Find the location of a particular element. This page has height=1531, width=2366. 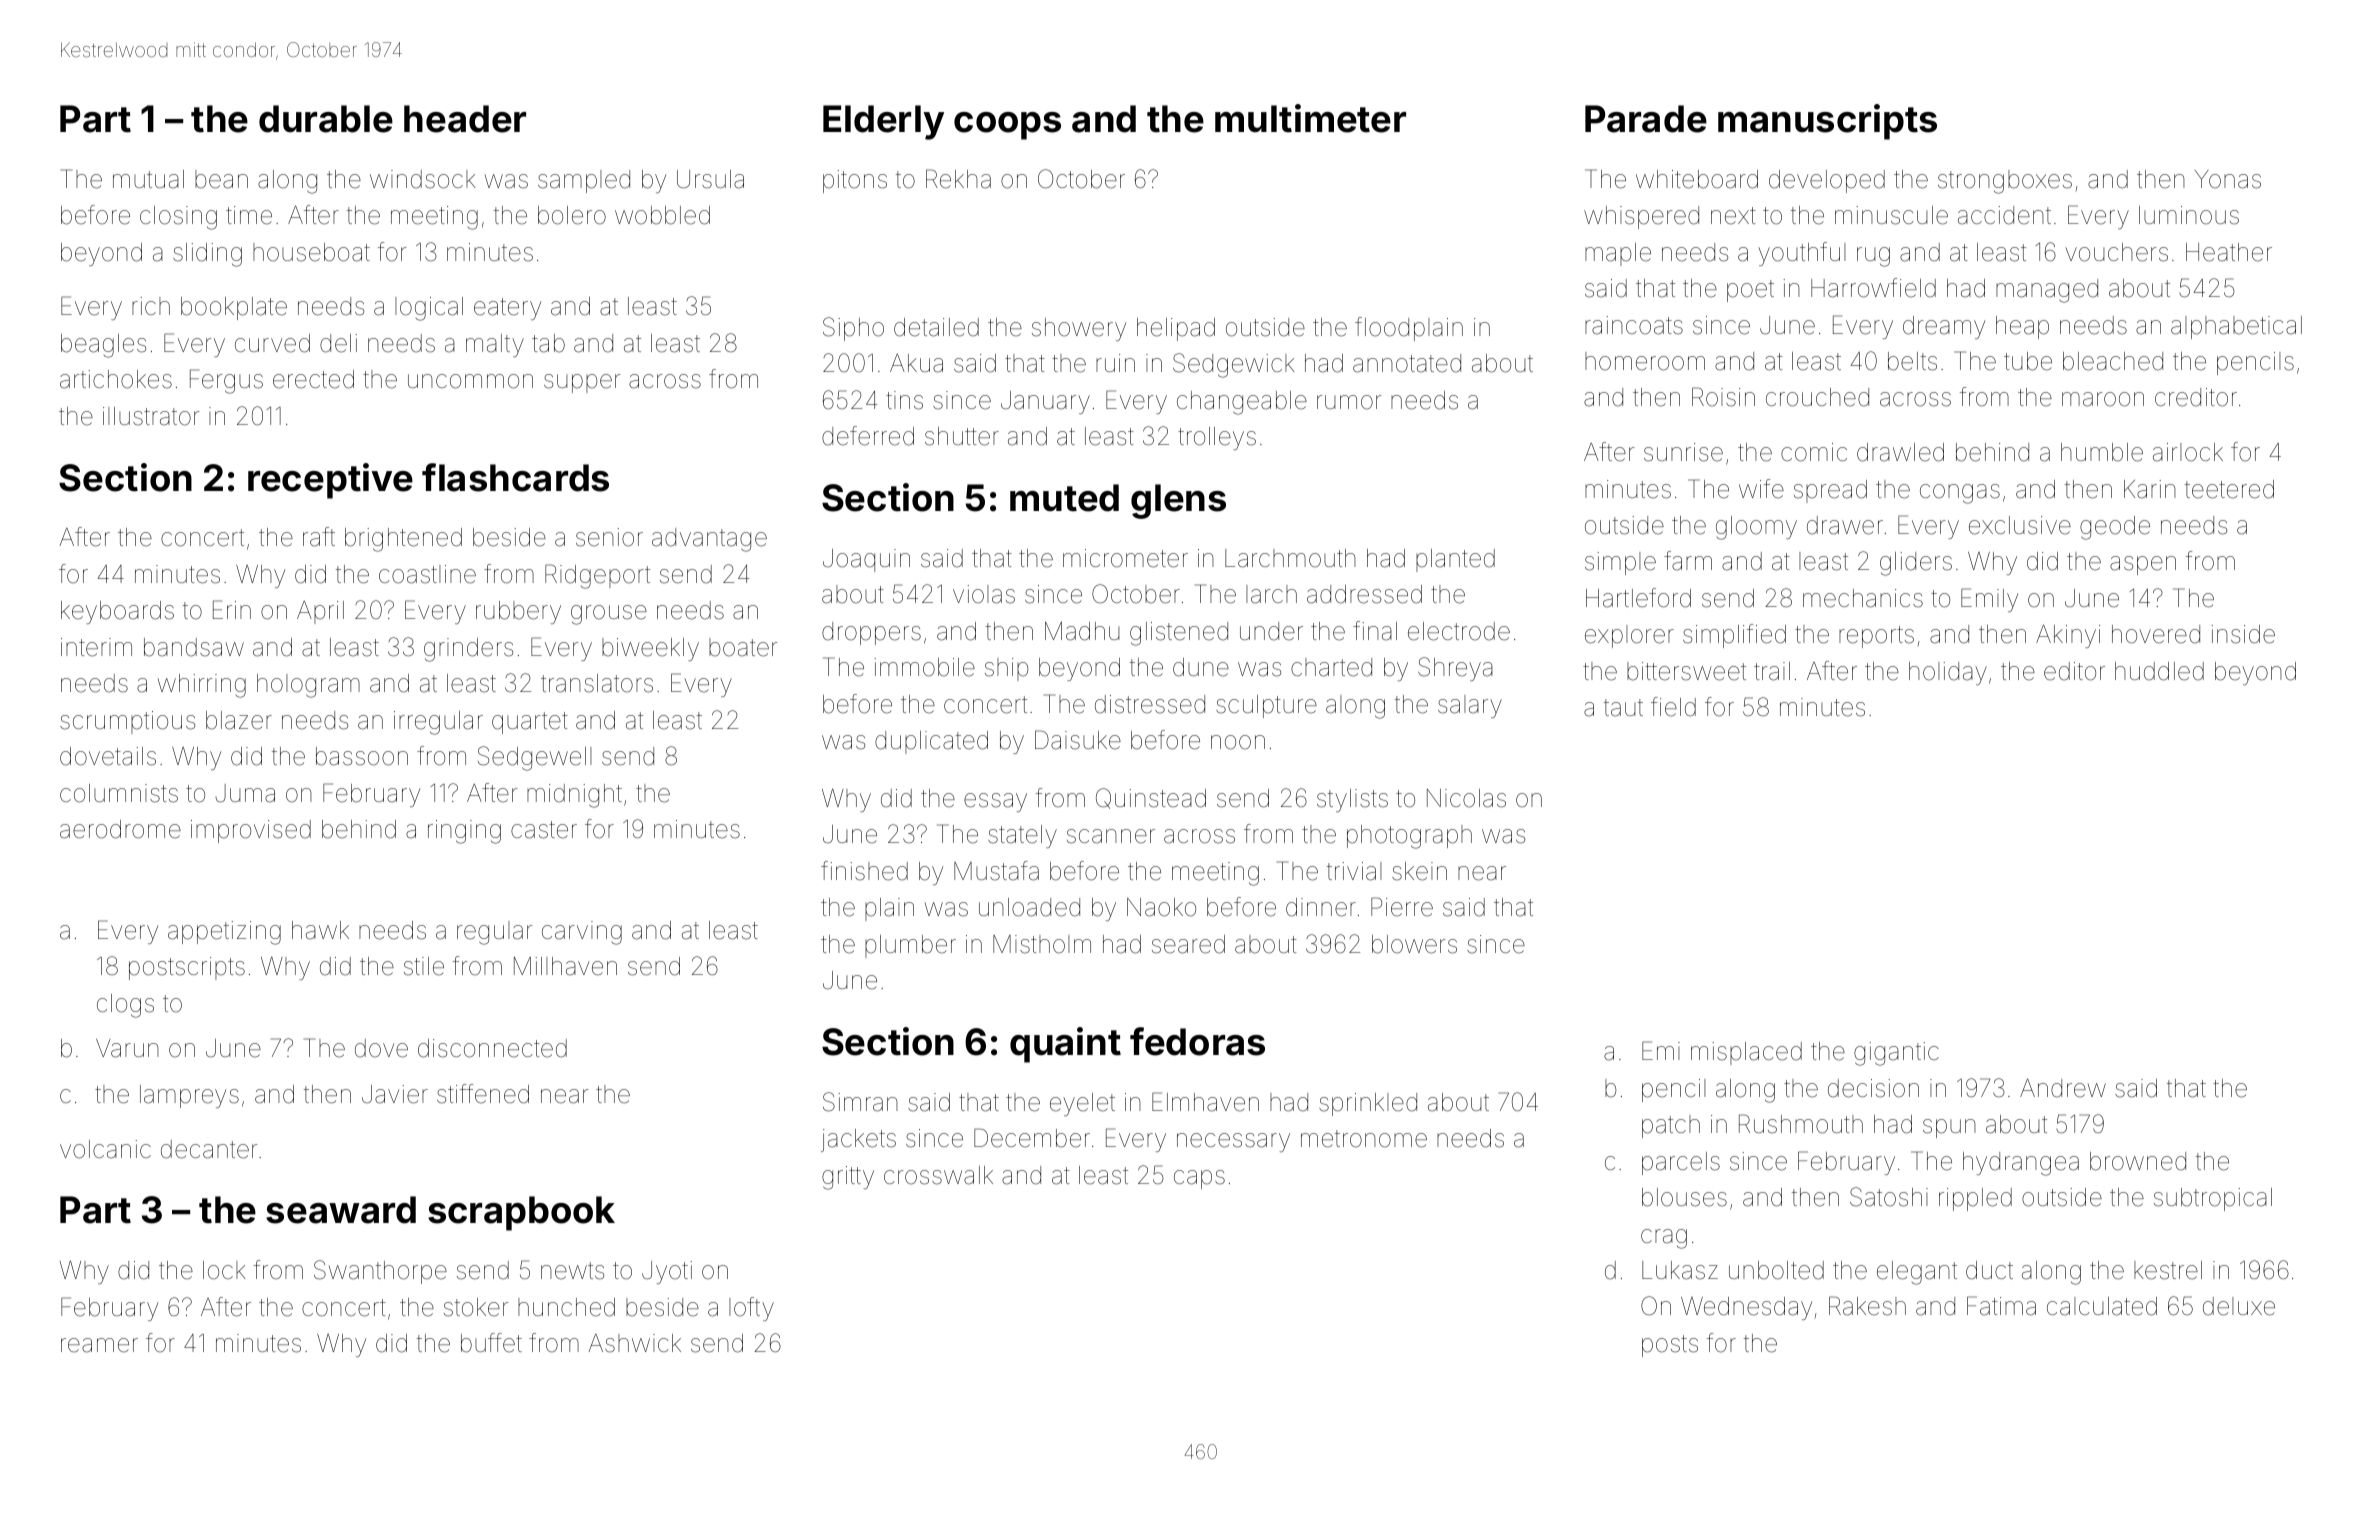

strongboxes is located at coordinates (2005, 182).
